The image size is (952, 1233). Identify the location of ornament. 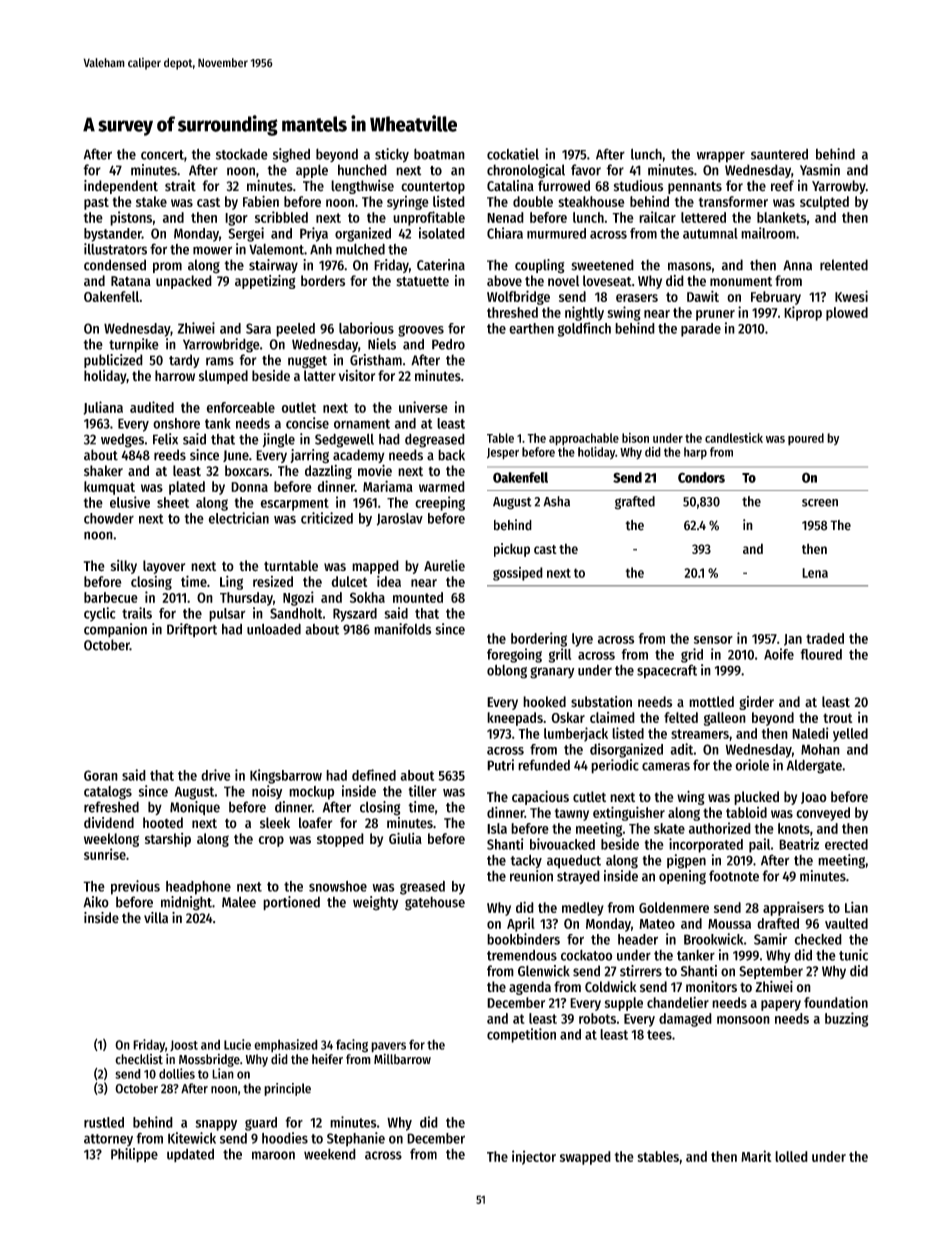
(362, 424).
